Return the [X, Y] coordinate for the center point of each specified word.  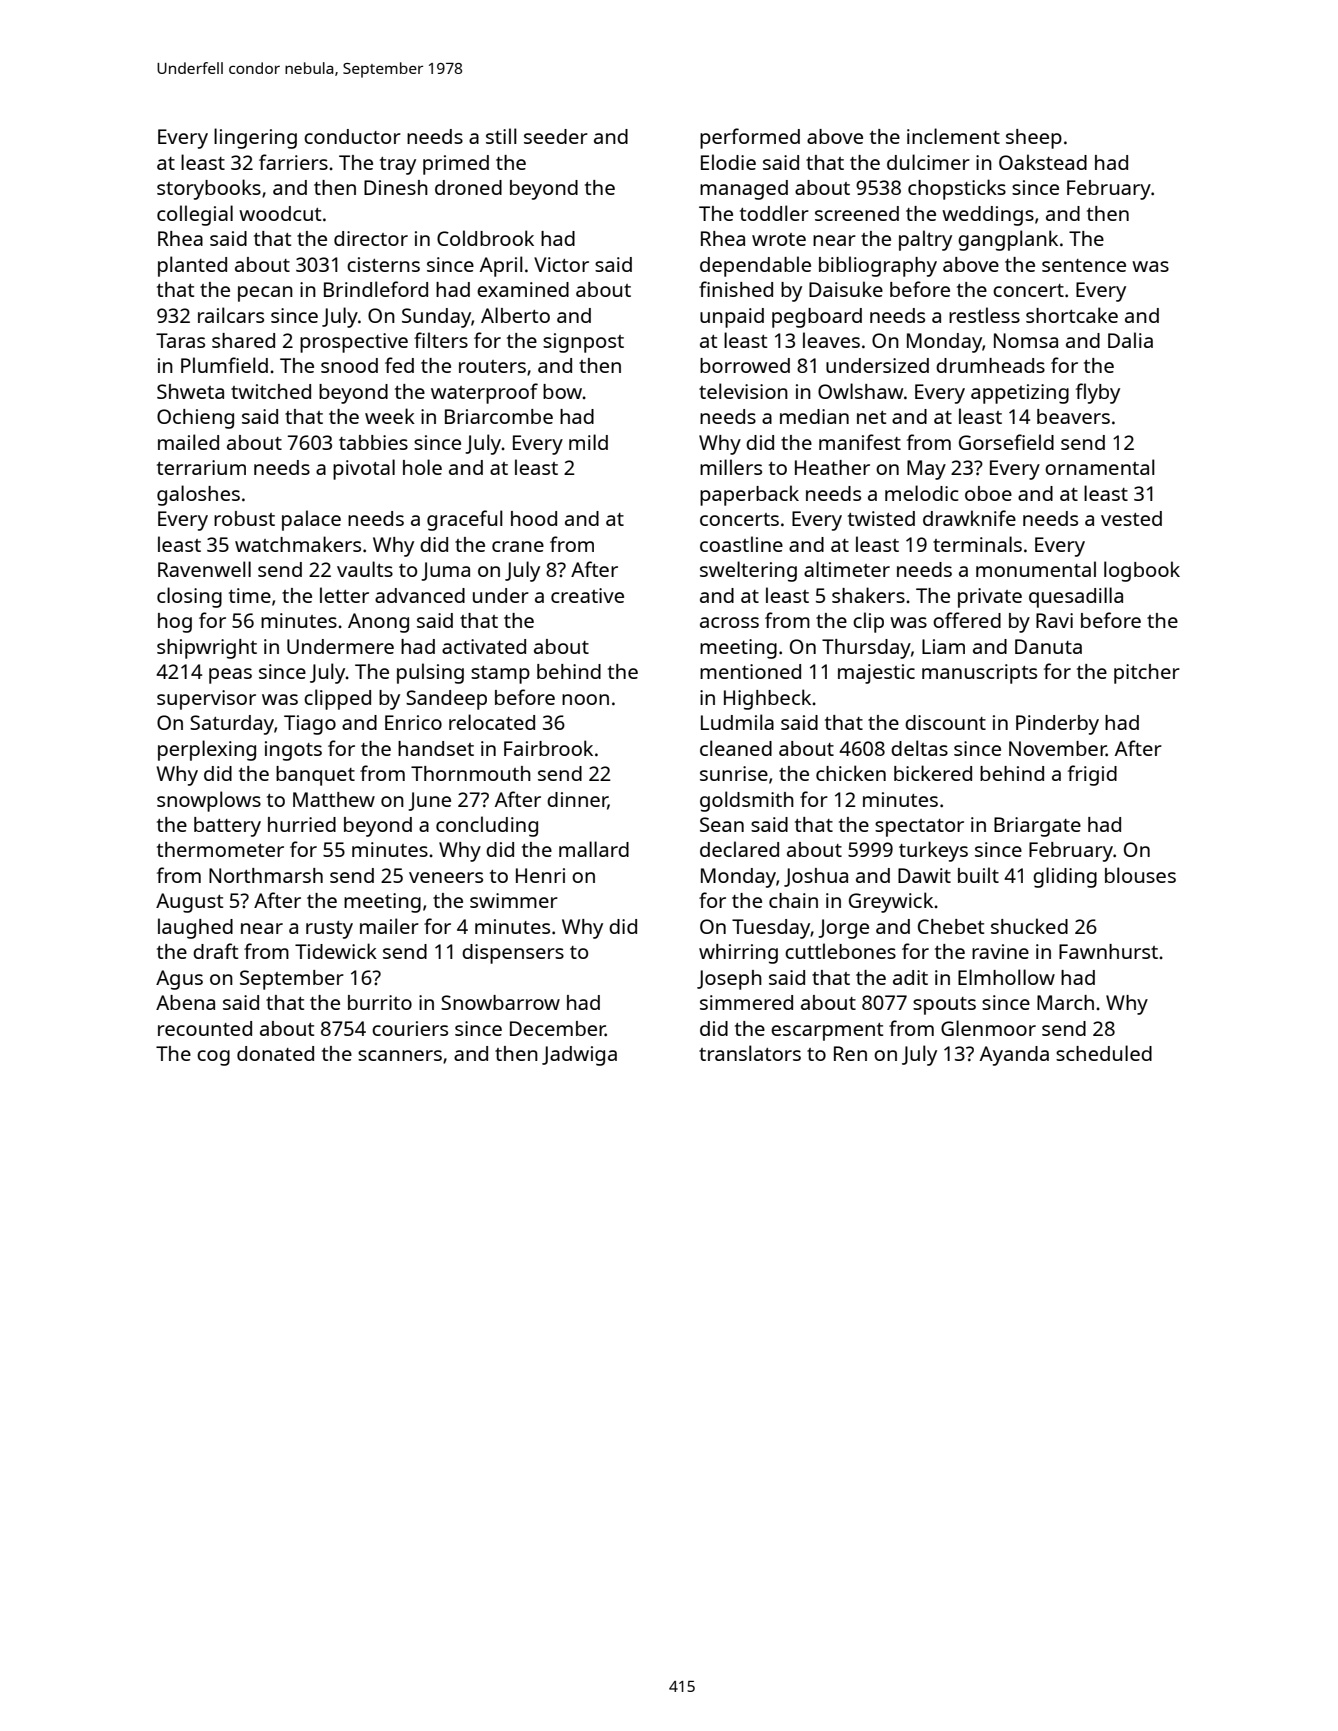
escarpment [827, 1032]
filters [441, 340]
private [990, 598]
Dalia [1130, 340]
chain [793, 900]
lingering [255, 138]
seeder [556, 136]
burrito [380, 1002]
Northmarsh [266, 875]
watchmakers [298, 544]
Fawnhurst [1108, 951]
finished [736, 289]
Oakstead [1043, 162]
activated [484, 646]
